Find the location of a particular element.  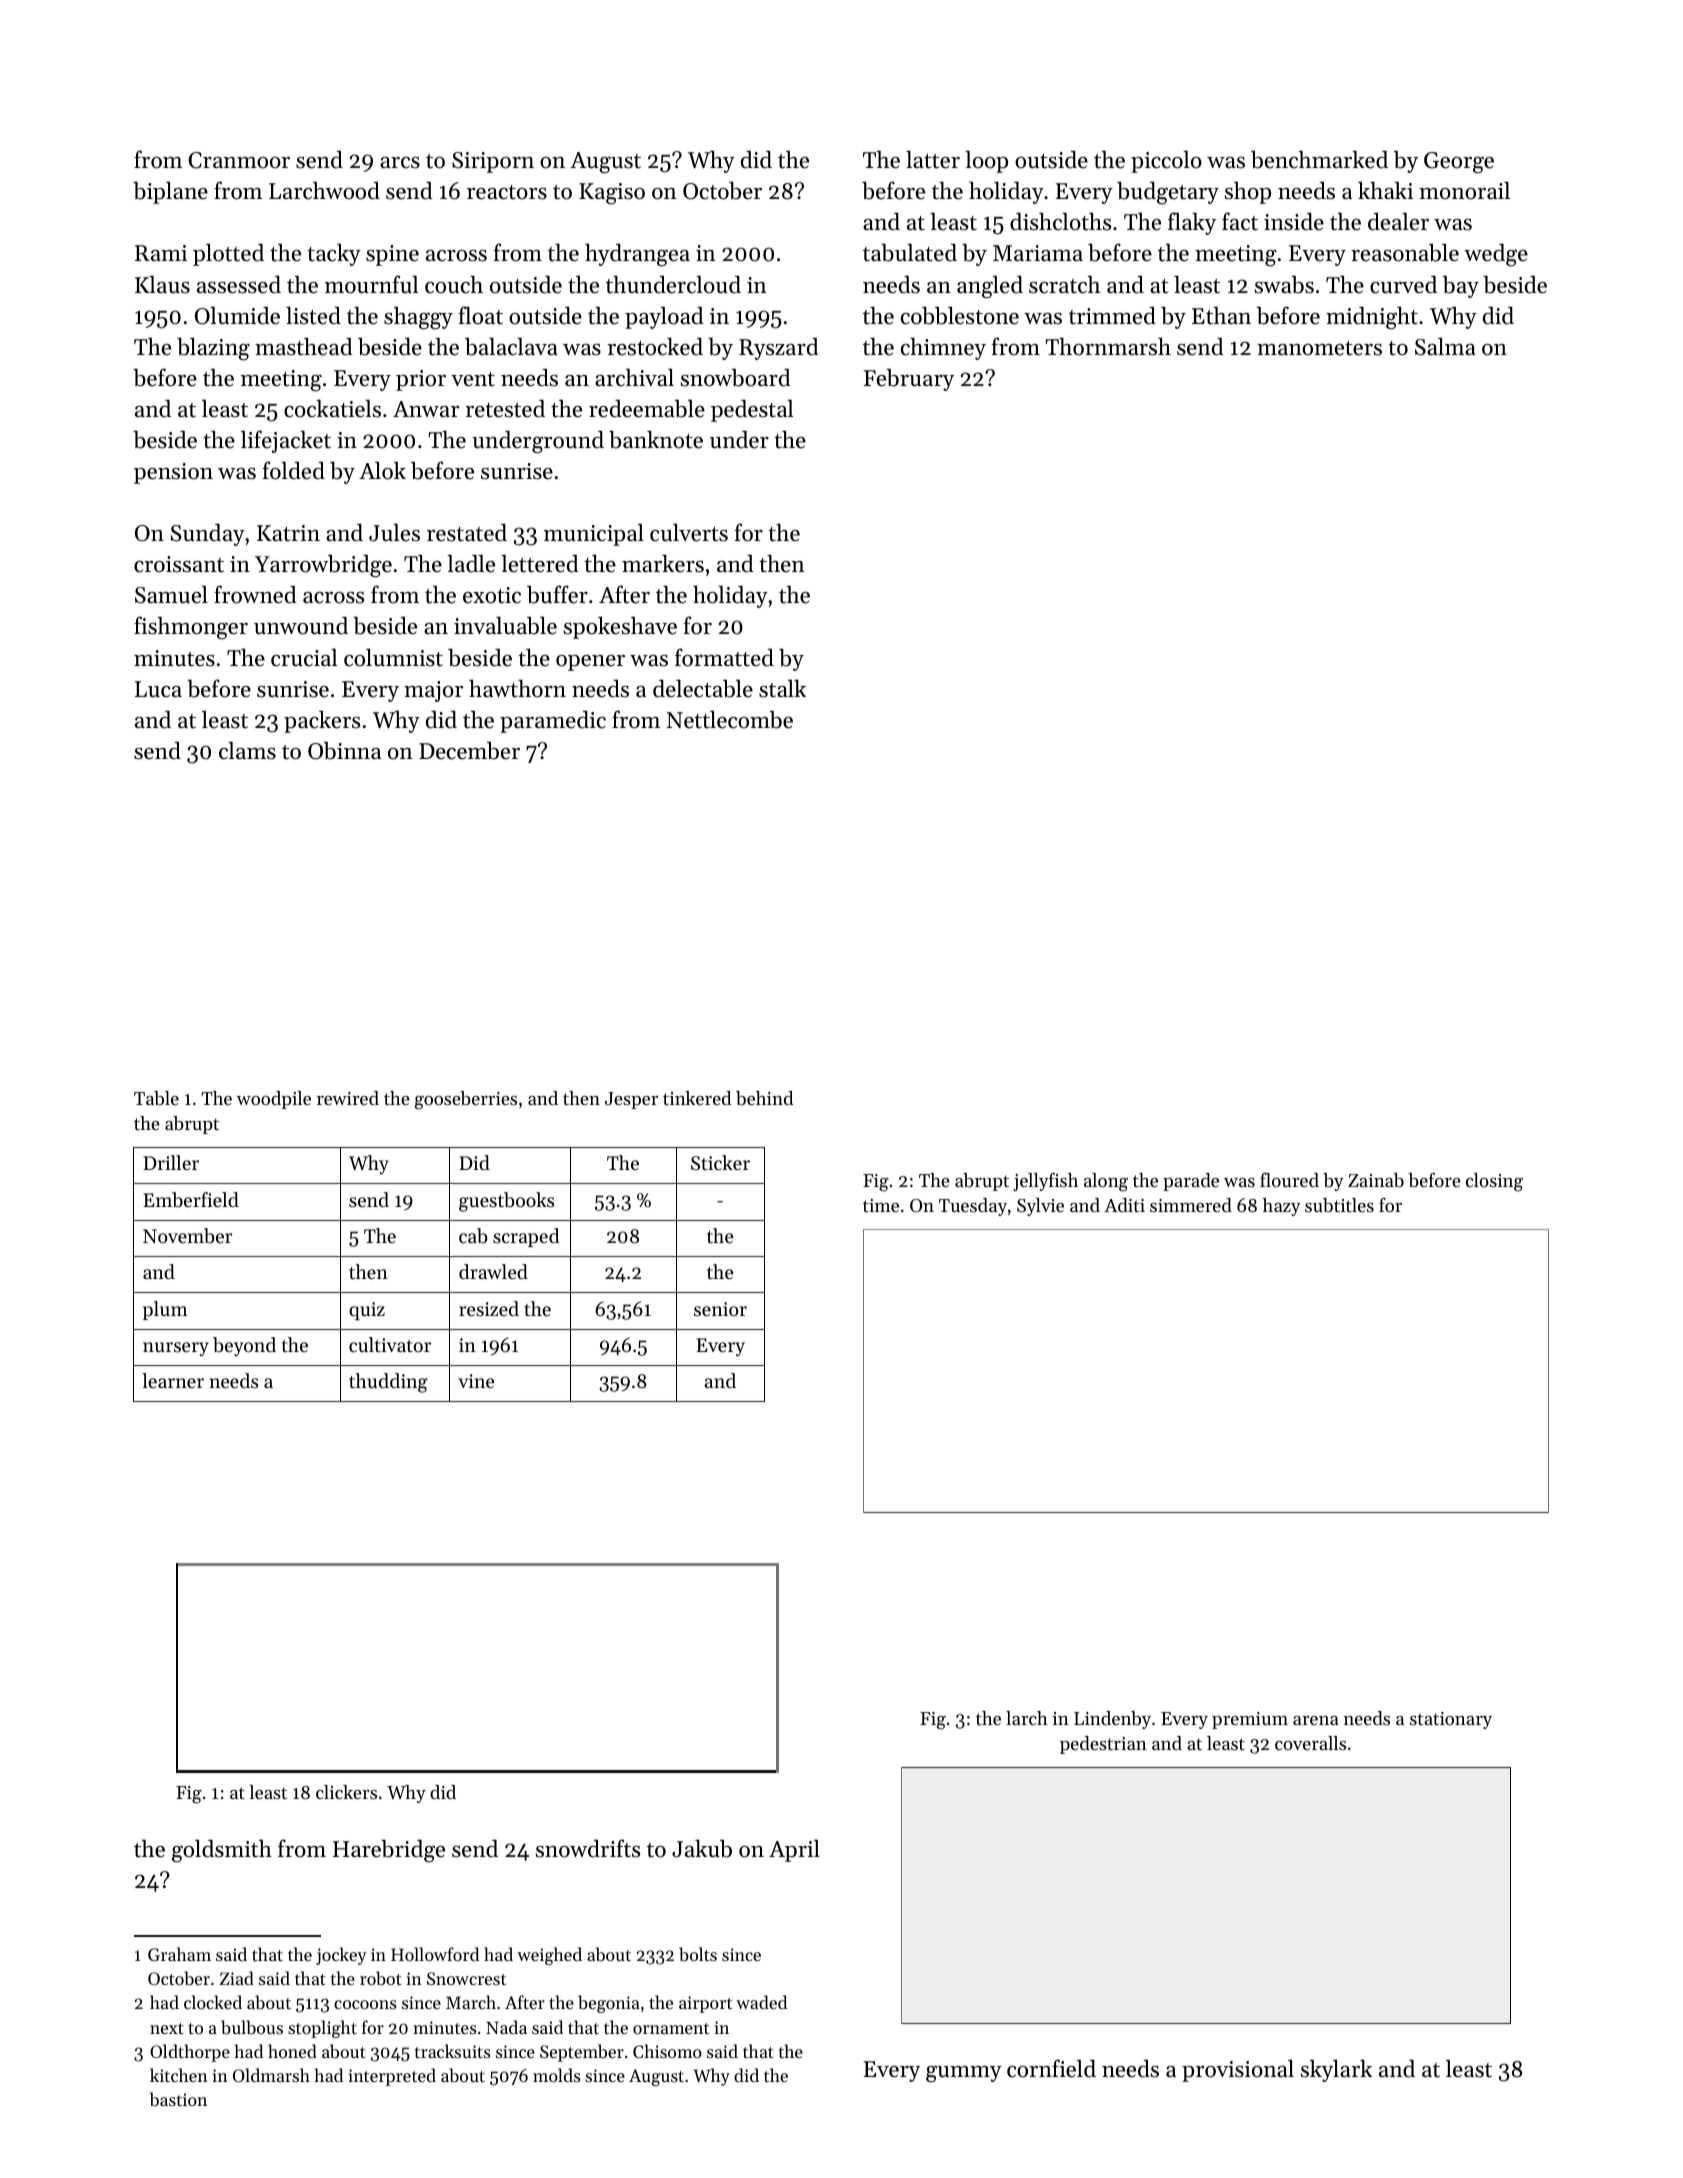

manometers is located at coordinates (1319, 348).
